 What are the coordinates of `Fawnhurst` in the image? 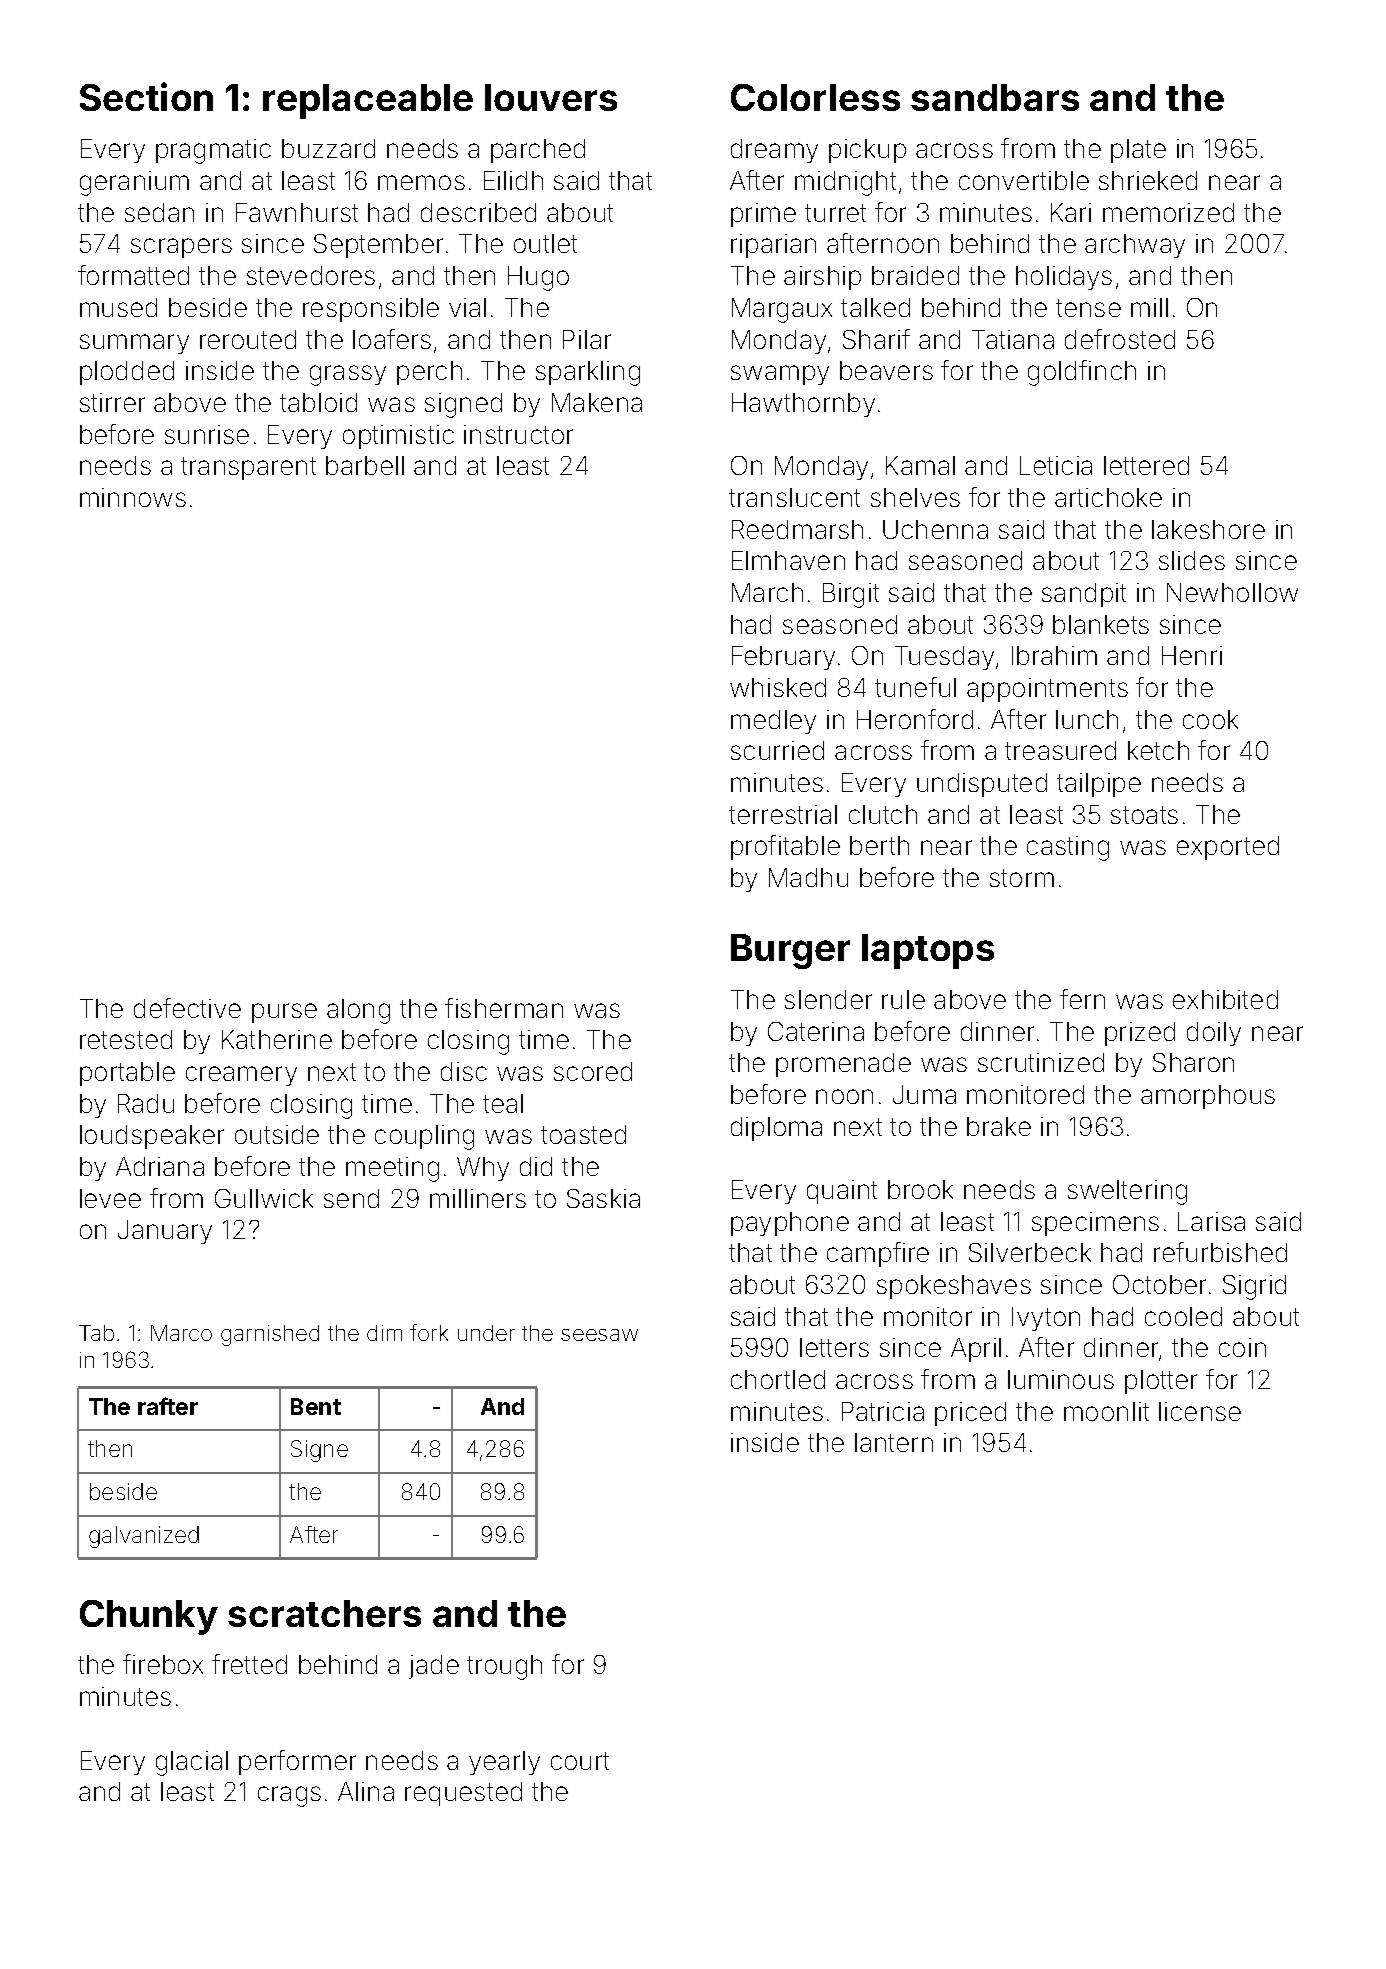 It's located at (297, 212).
